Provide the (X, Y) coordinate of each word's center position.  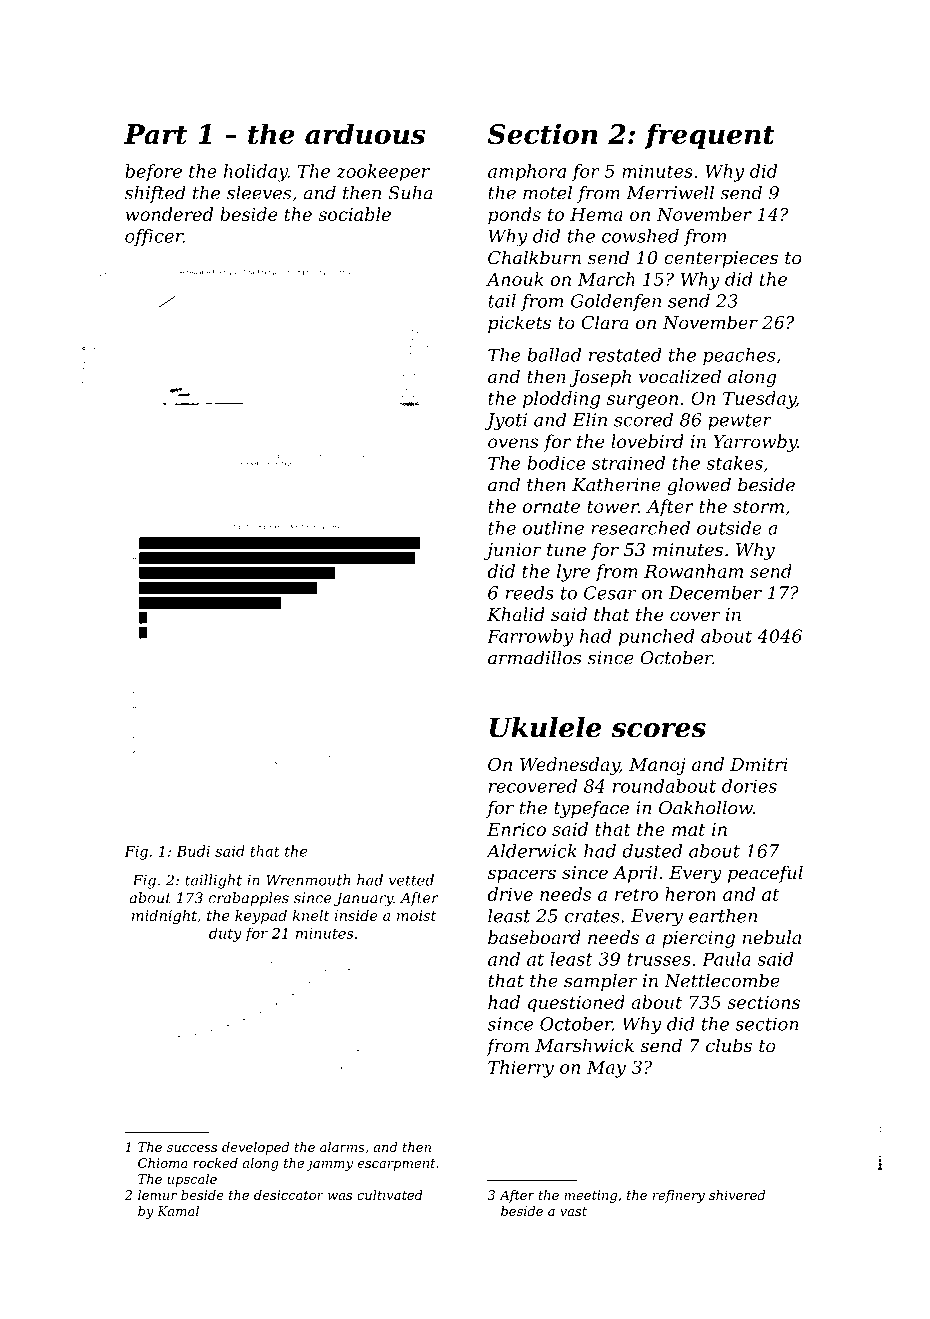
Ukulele (545, 727)
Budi (193, 851)
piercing (698, 939)
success (192, 1148)
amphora (527, 173)
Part (155, 134)
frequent (709, 136)
